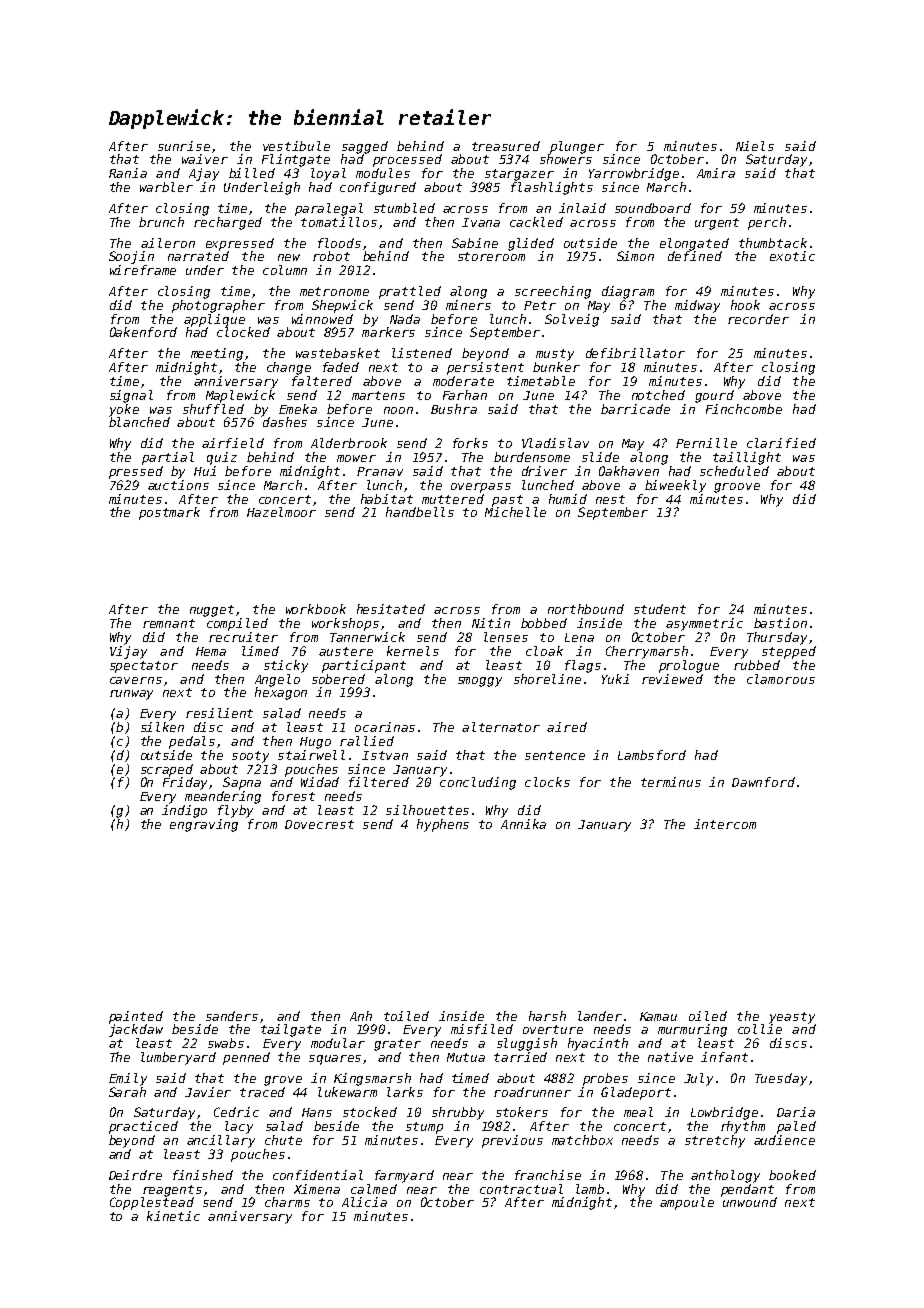 The image size is (924, 1308). What do you see at coordinates (755, 146) in the screenshot?
I see `Niels` at bounding box center [755, 146].
